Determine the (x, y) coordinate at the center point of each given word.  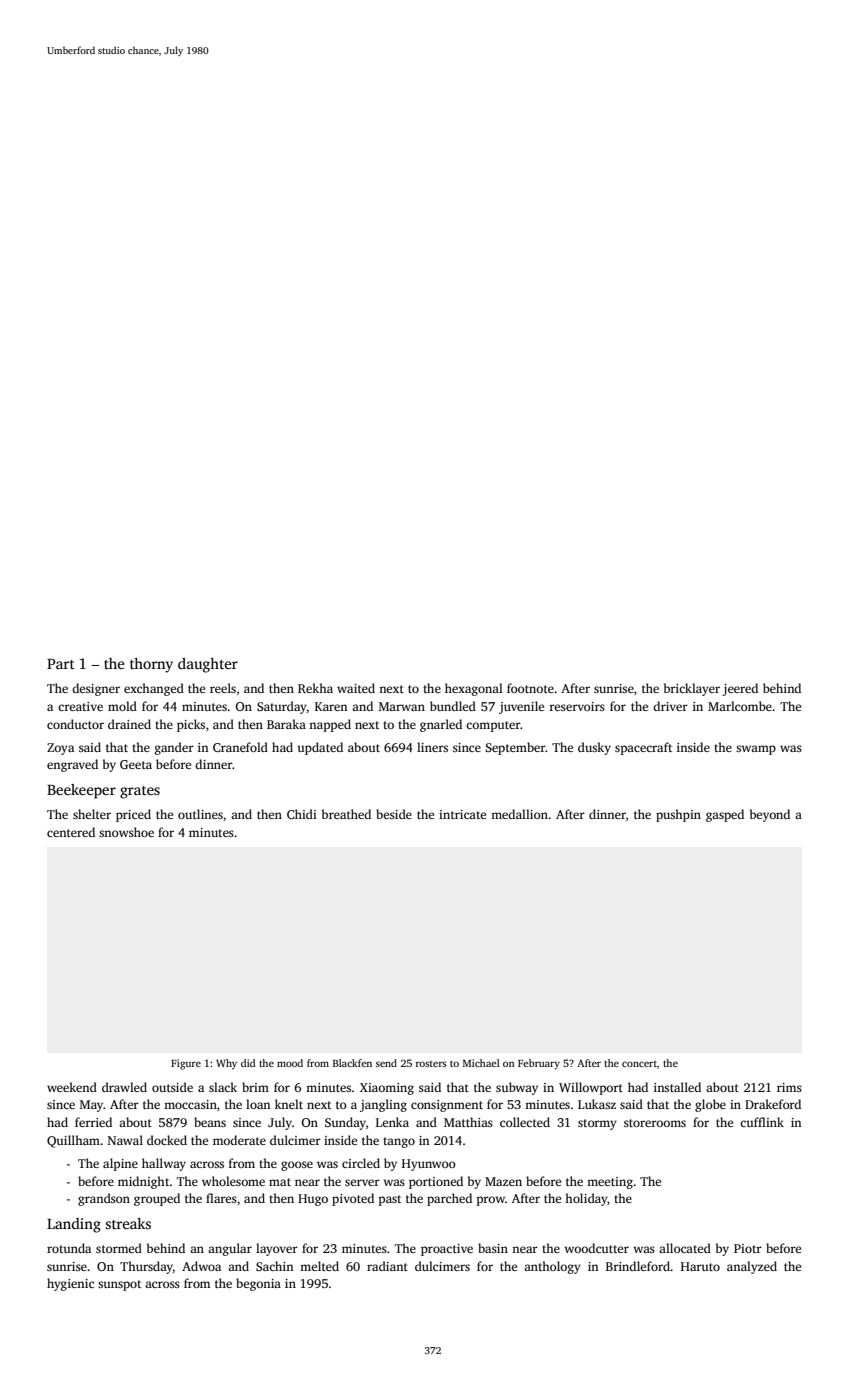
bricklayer (692, 689)
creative (80, 706)
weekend (72, 1087)
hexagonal (474, 689)
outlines (200, 814)
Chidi (302, 814)
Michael (481, 1063)
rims (789, 1087)
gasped (725, 815)
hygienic (70, 1284)
